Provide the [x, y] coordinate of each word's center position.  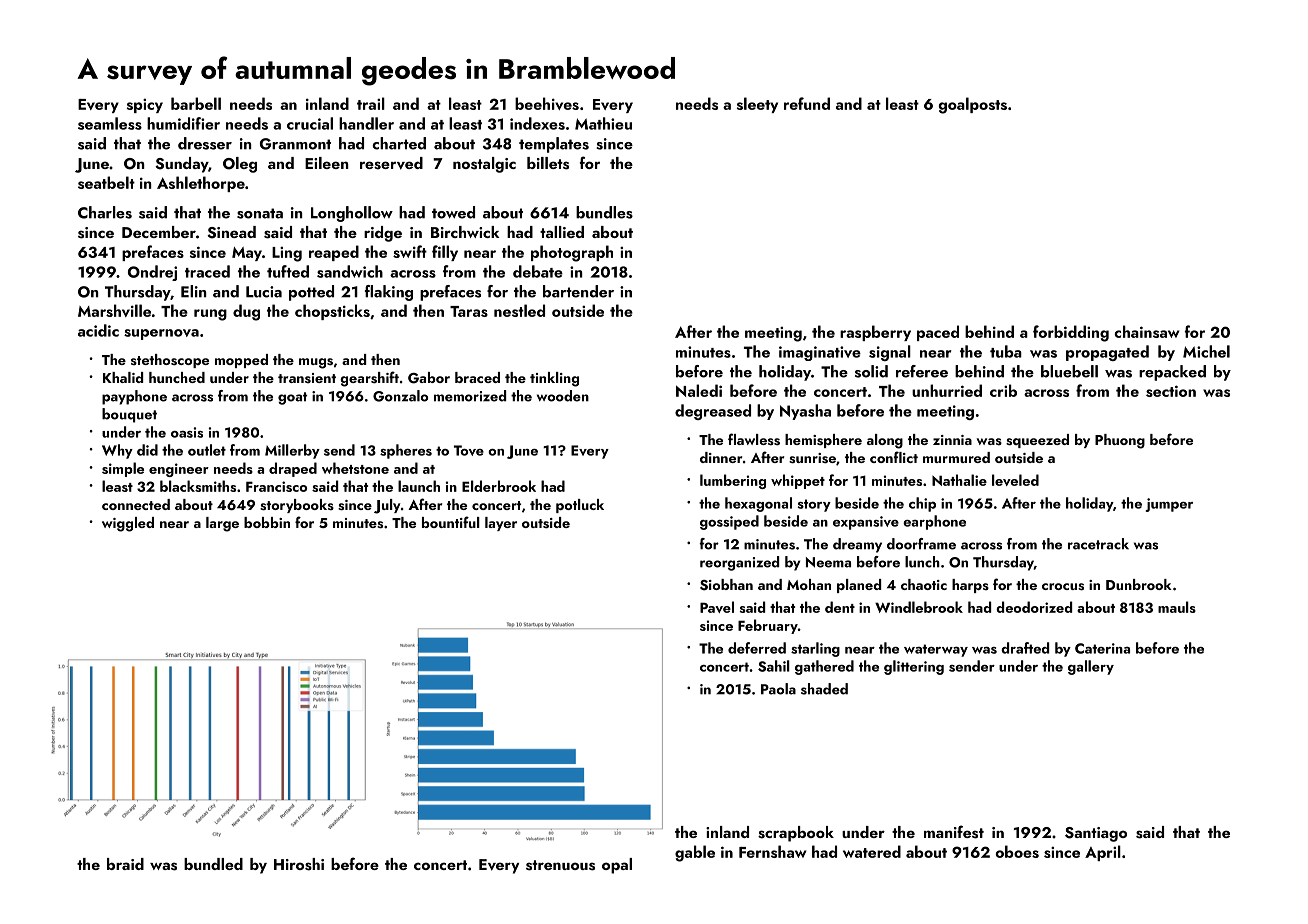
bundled [213, 864]
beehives [547, 103]
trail [371, 103]
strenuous [560, 865]
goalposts [973, 105]
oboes [1017, 851]
